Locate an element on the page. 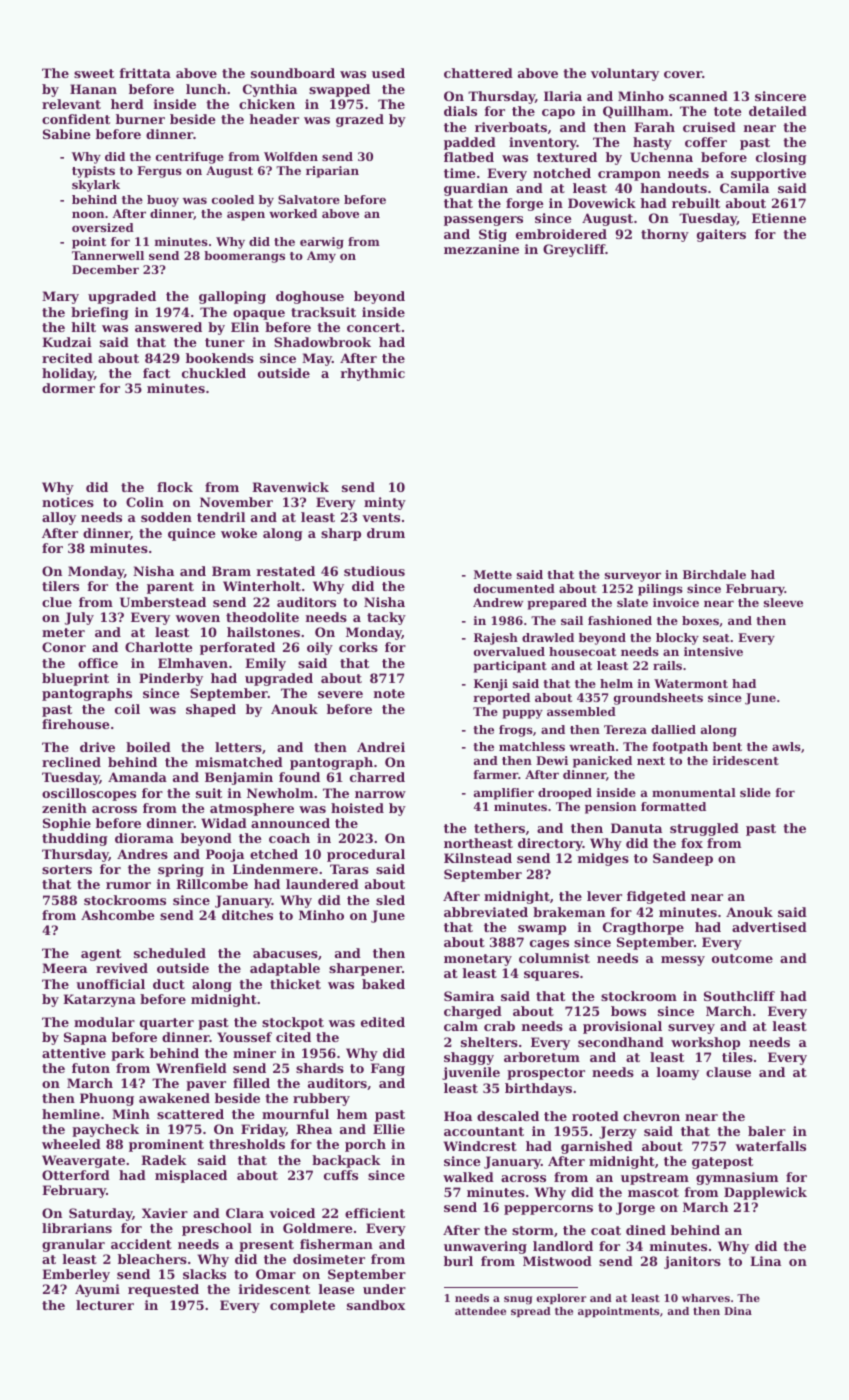 The image size is (849, 1400). Birchdale is located at coordinates (714, 574).
